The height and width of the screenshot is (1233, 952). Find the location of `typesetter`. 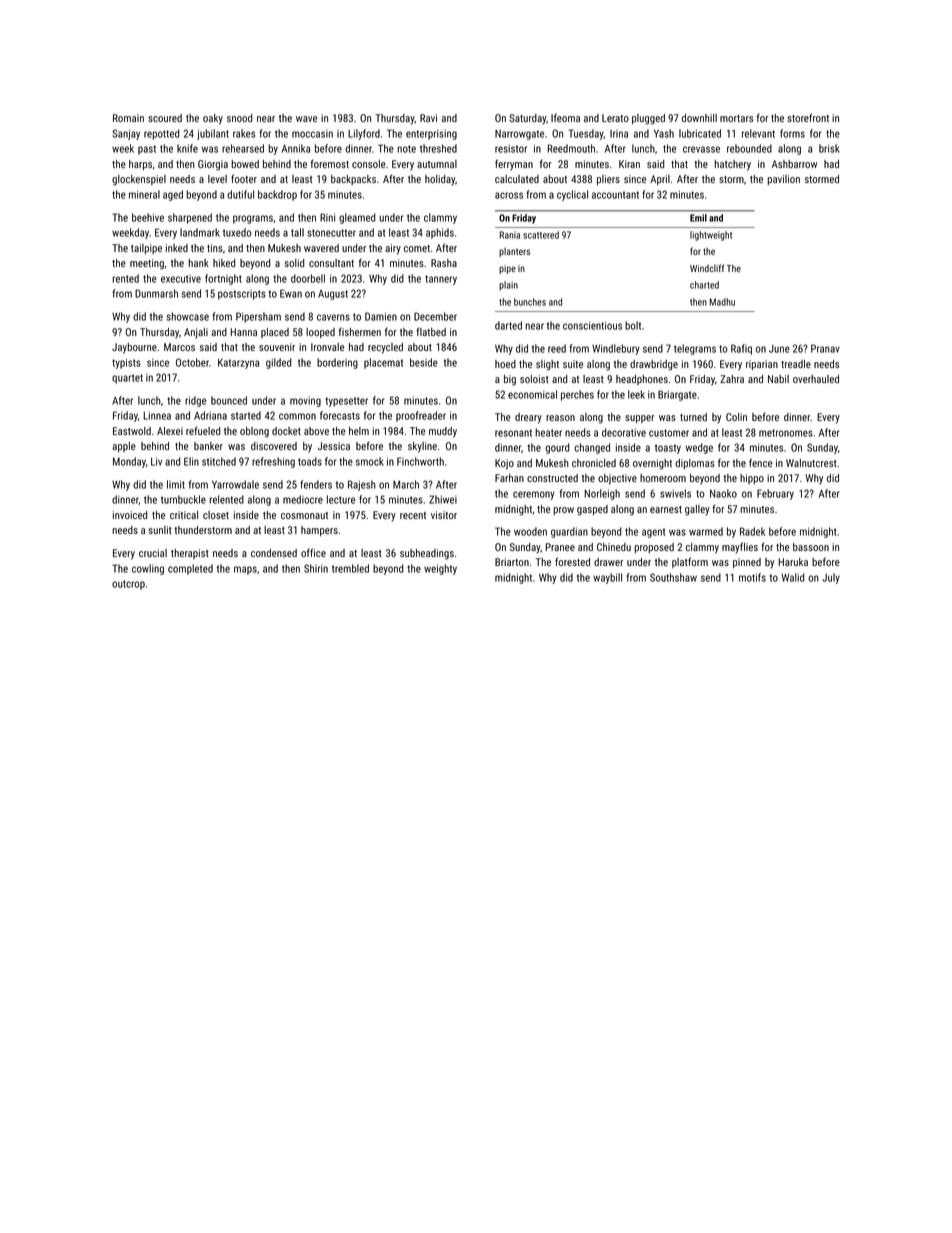

typesetter is located at coordinates (346, 402).
